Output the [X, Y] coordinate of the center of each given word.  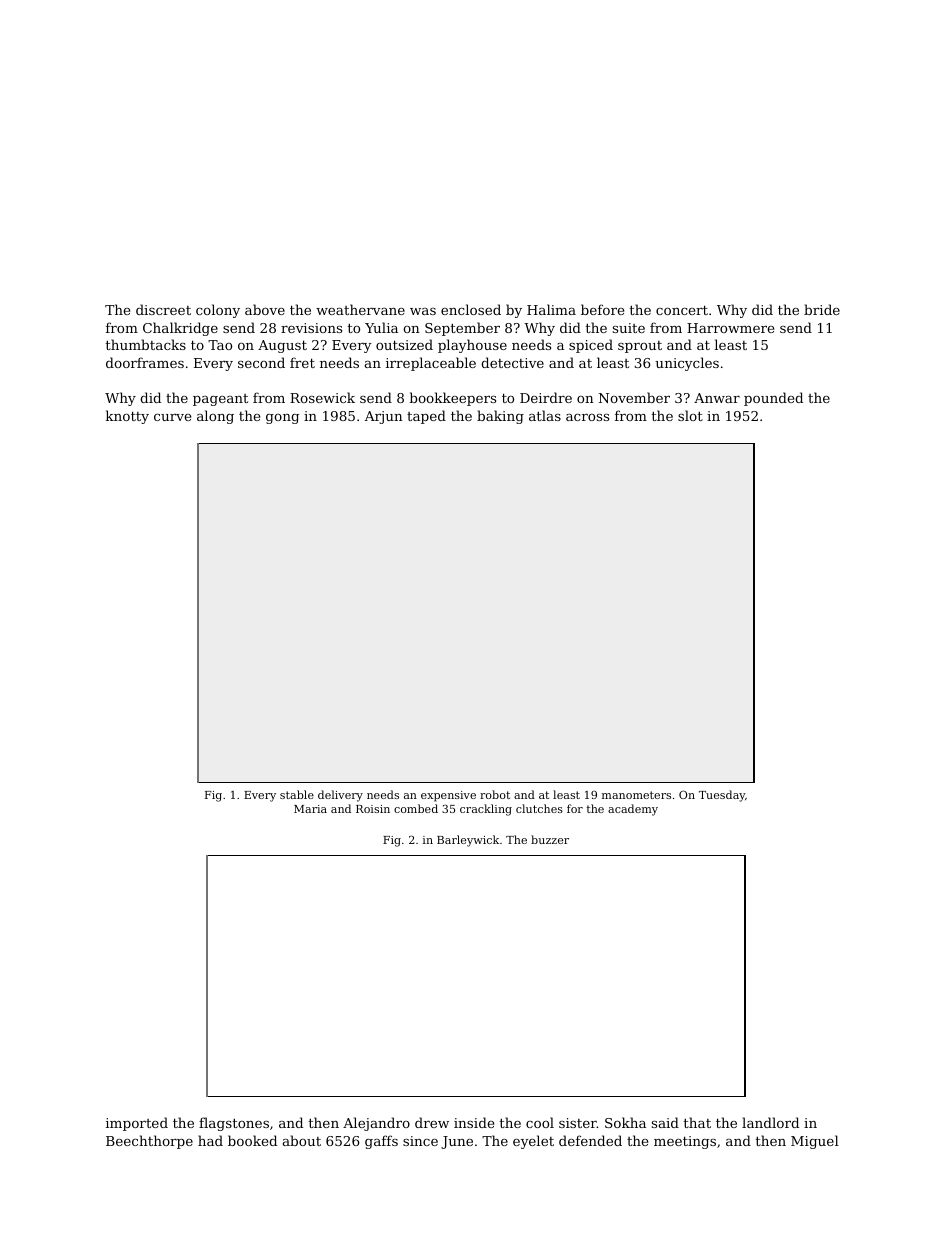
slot [690, 415]
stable [297, 794]
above [265, 309]
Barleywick [468, 841]
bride [822, 309]
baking [500, 417]
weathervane [360, 309]
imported [137, 1124]
